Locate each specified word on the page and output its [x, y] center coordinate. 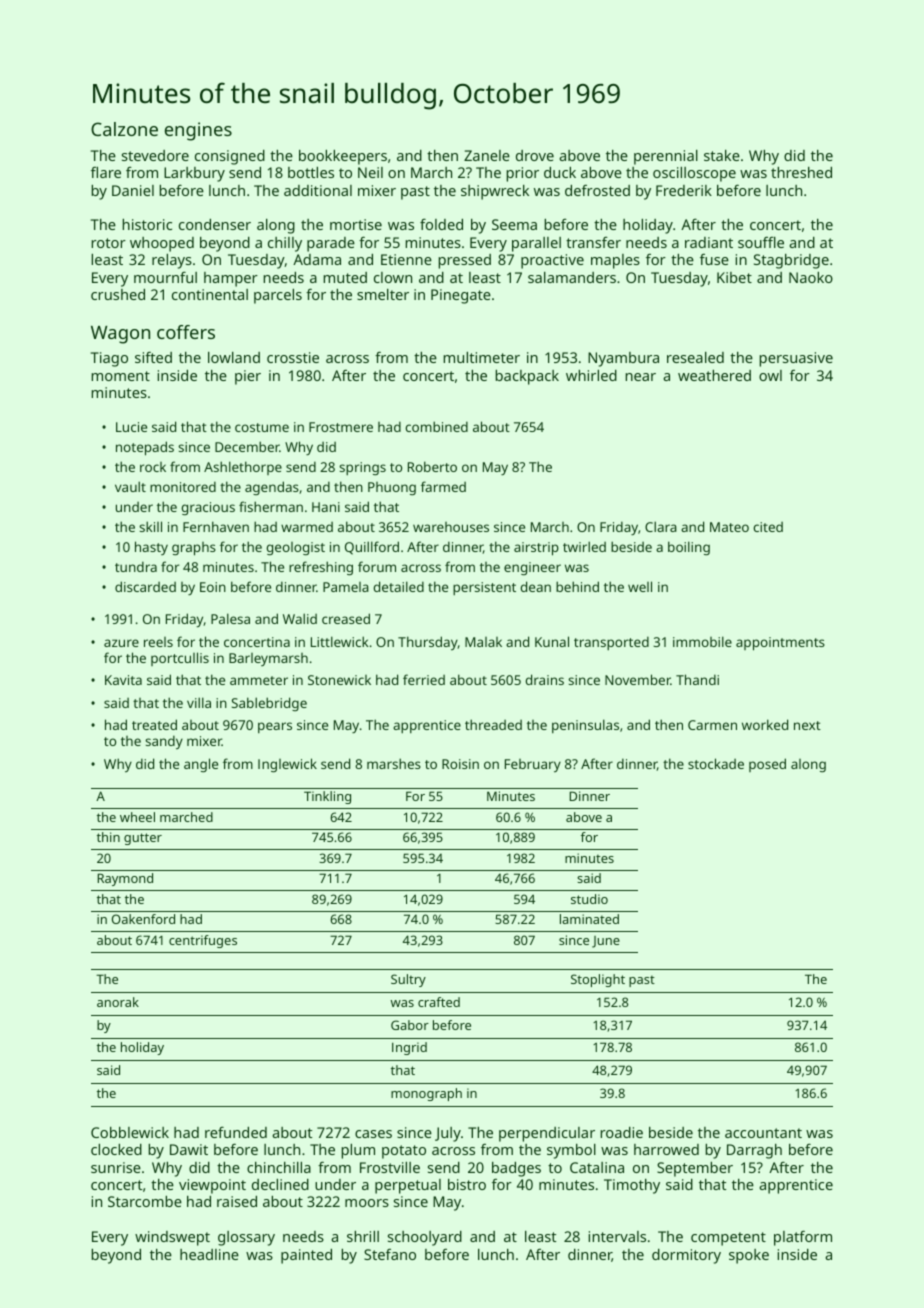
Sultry [408, 980]
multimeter [482, 357]
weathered [714, 375]
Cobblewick [130, 1132]
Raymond [125, 879]
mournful [165, 277]
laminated [589, 919]
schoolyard [425, 1238]
